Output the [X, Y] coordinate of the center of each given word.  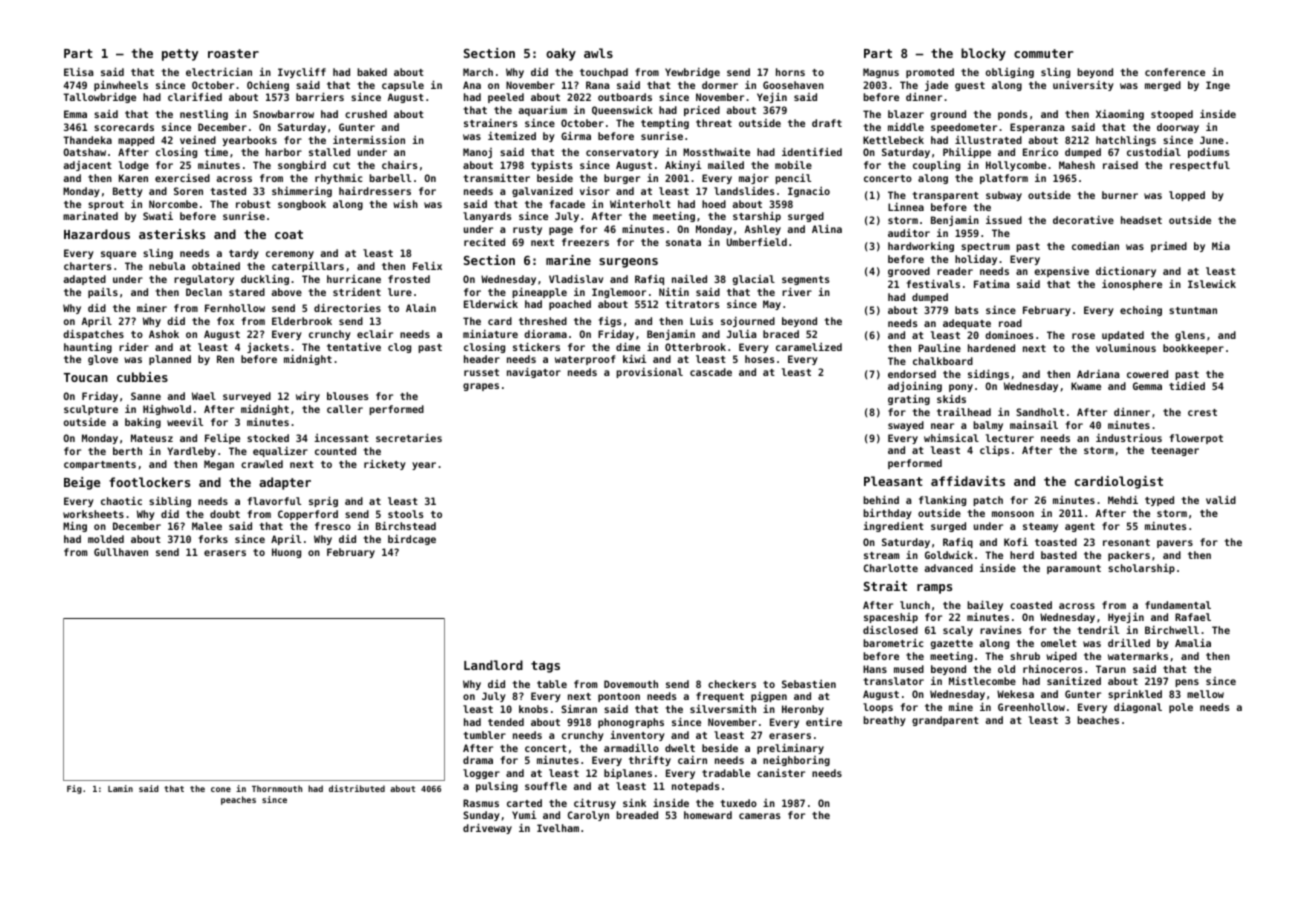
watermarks [1138, 656]
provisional [649, 373]
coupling [936, 166]
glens [1190, 336]
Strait [885, 586]
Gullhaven [121, 552]
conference [1175, 72]
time [216, 152]
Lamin [120, 788]
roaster [233, 53]
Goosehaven [793, 85]
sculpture [91, 410]
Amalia [1193, 643]
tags [545, 667]
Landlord [493, 665]
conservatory [622, 153]
